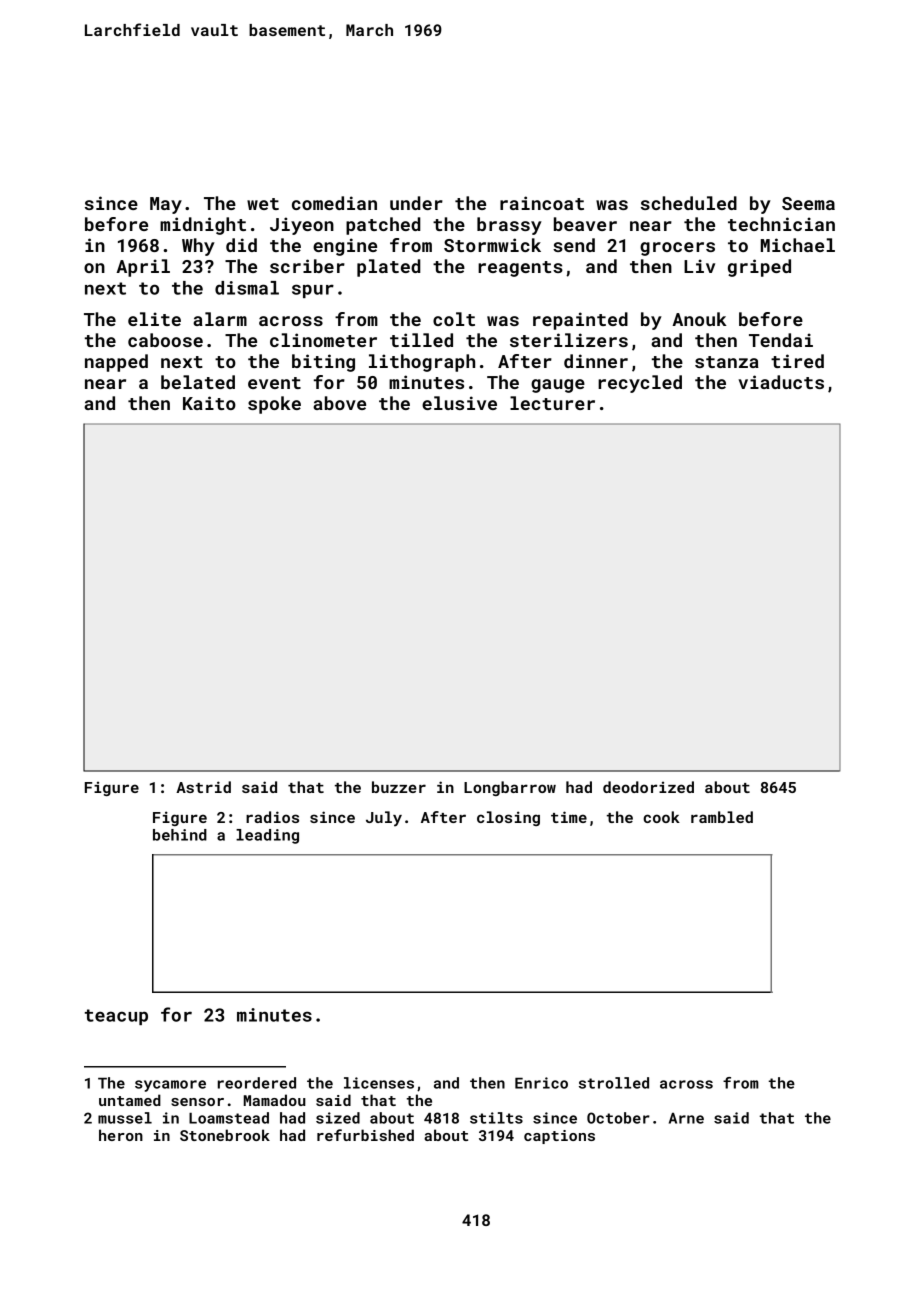 The height and width of the screenshot is (1311, 924). Describe the element at coordinates (454, 319) in the screenshot. I see `colt` at that location.
